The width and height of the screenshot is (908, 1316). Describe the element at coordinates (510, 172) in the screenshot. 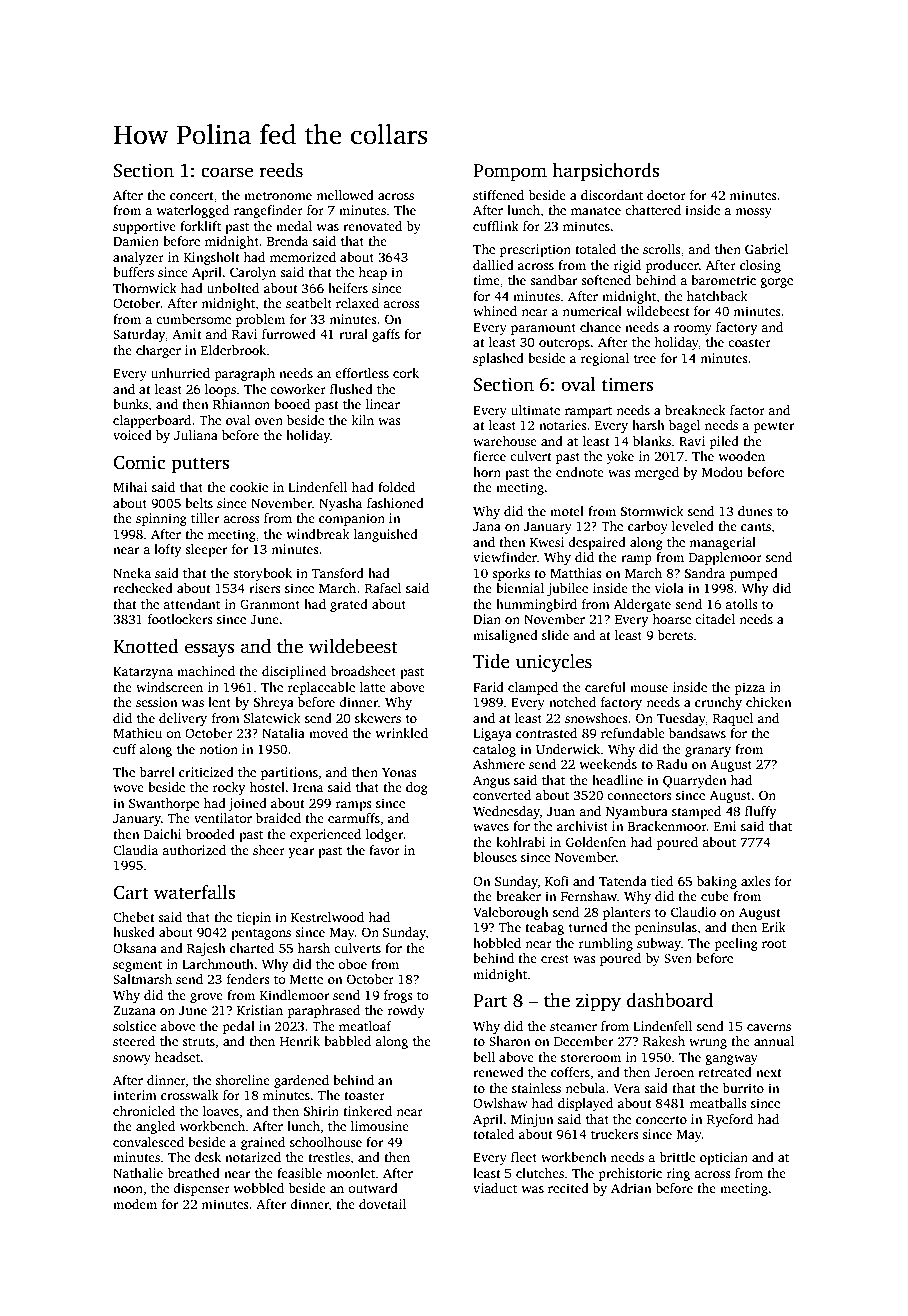

I see `Pompom` at that location.
